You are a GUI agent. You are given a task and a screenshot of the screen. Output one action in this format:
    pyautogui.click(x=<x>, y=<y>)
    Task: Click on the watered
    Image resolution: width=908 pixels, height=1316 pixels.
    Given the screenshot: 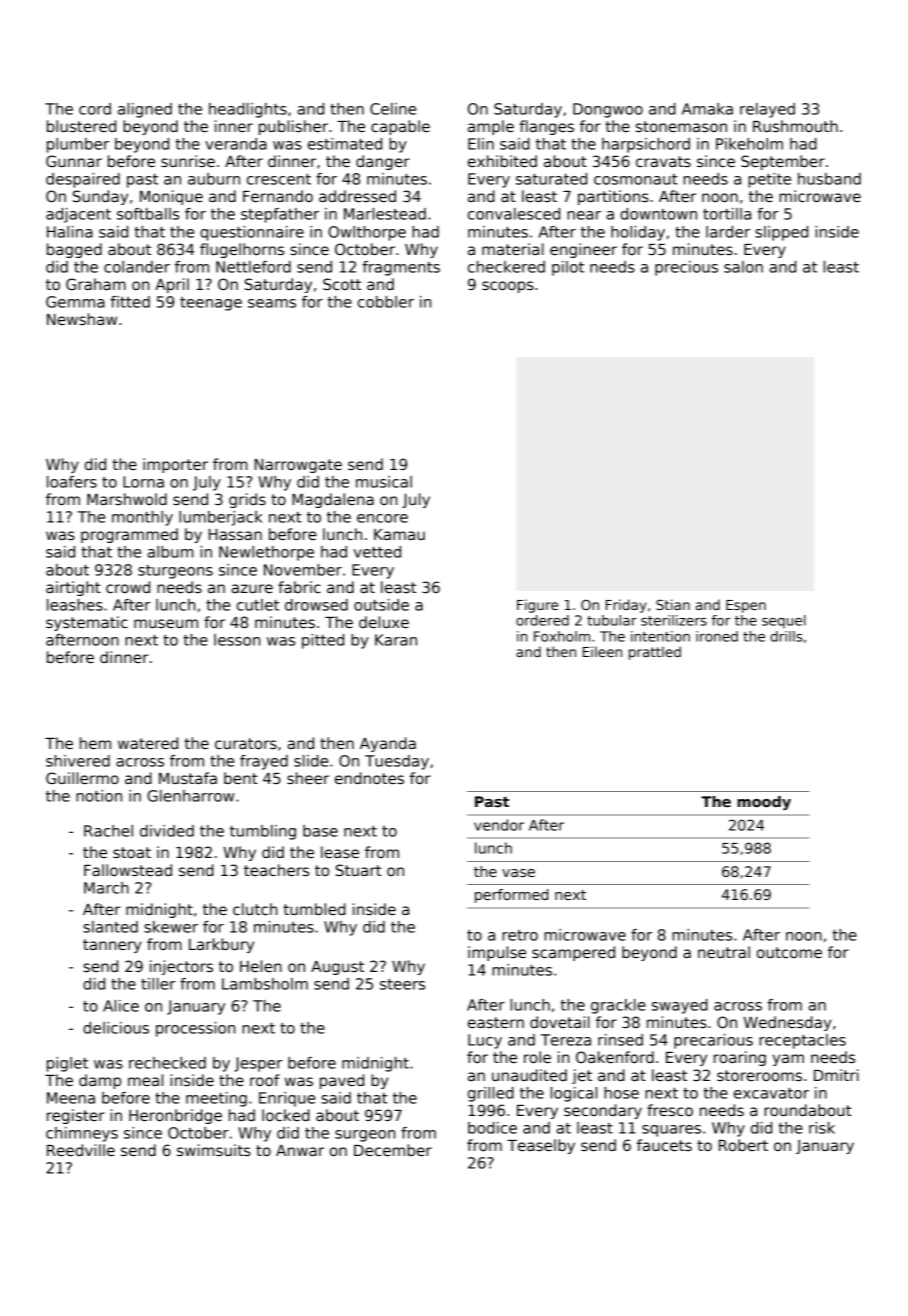 What is the action you would take?
    pyautogui.click(x=148, y=743)
